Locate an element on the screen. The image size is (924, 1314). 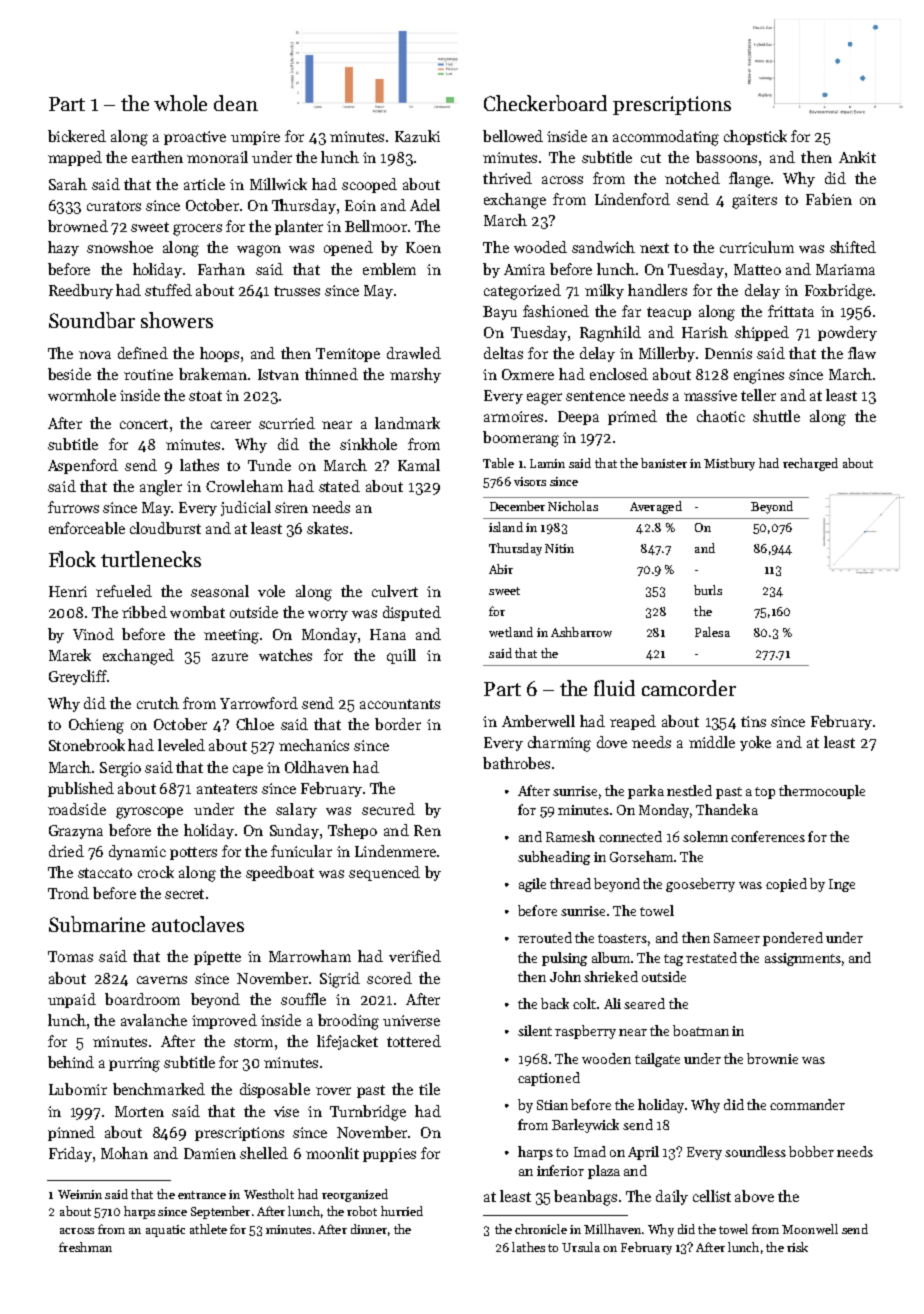
aquatic is located at coordinates (165, 1231).
